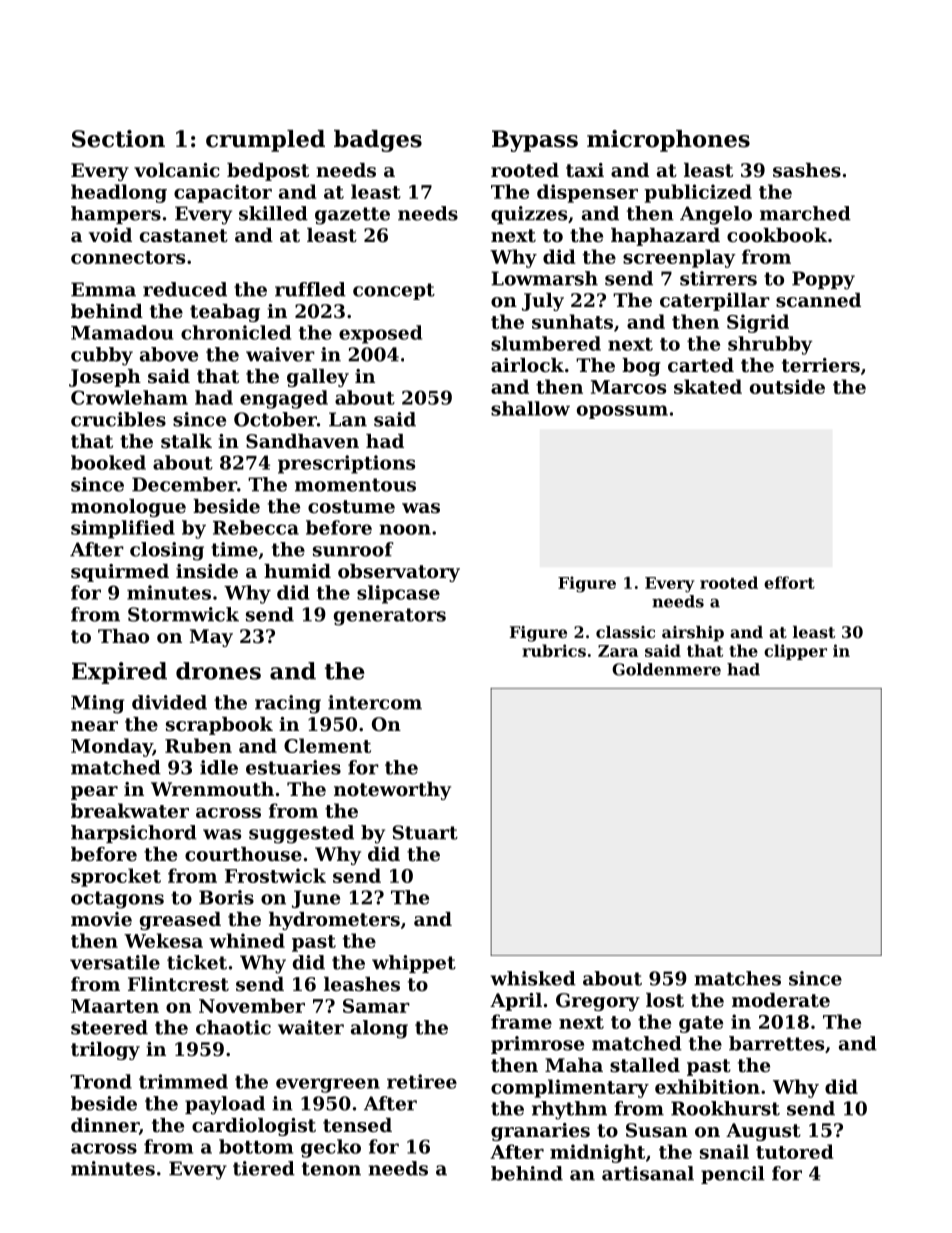 The image size is (952, 1233). What do you see at coordinates (352, 216) in the screenshot?
I see `gazette` at bounding box center [352, 216].
